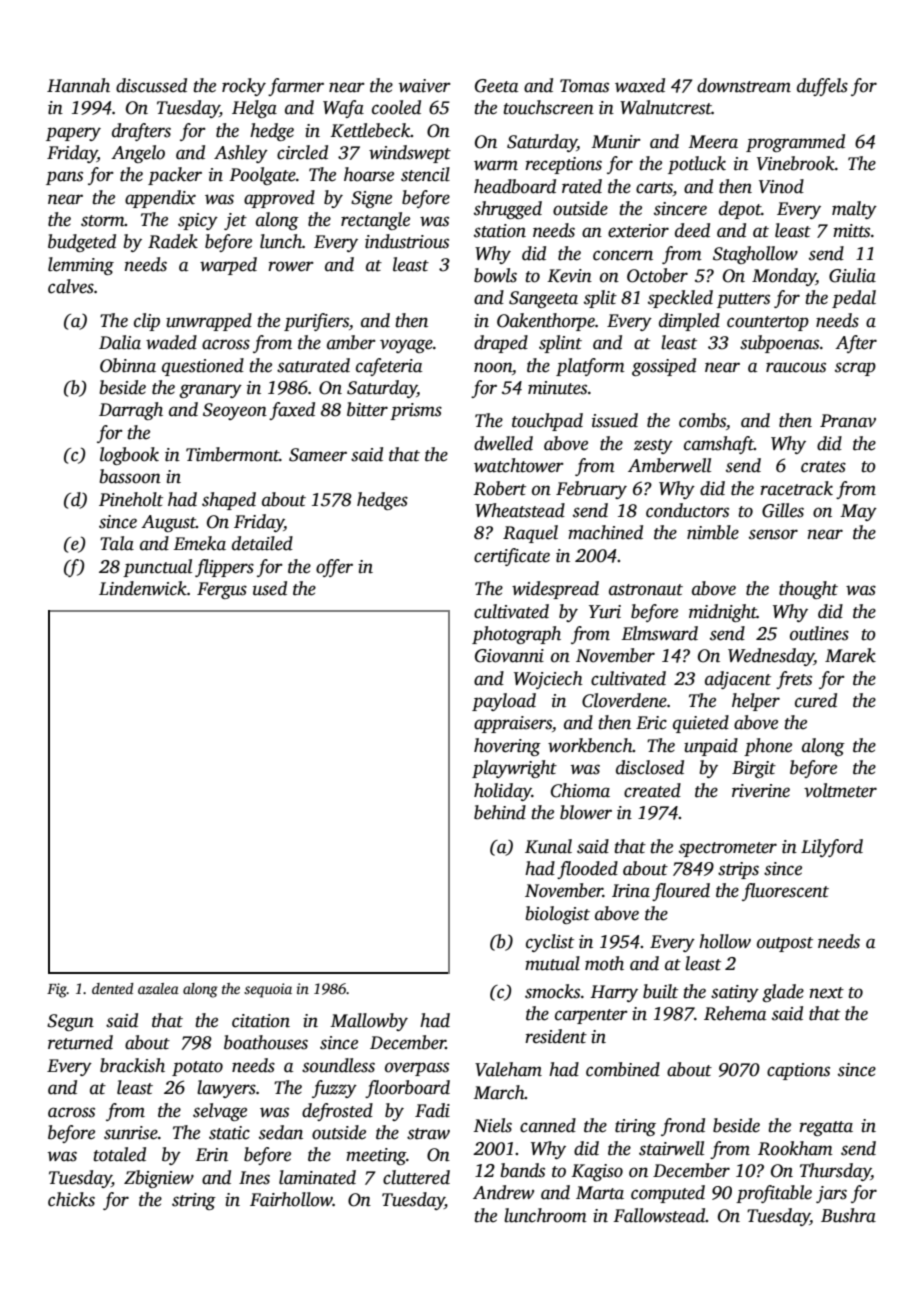 This screenshot has height=1308, width=924. Describe the element at coordinates (848, 421) in the screenshot. I see `Pranav` at that location.
